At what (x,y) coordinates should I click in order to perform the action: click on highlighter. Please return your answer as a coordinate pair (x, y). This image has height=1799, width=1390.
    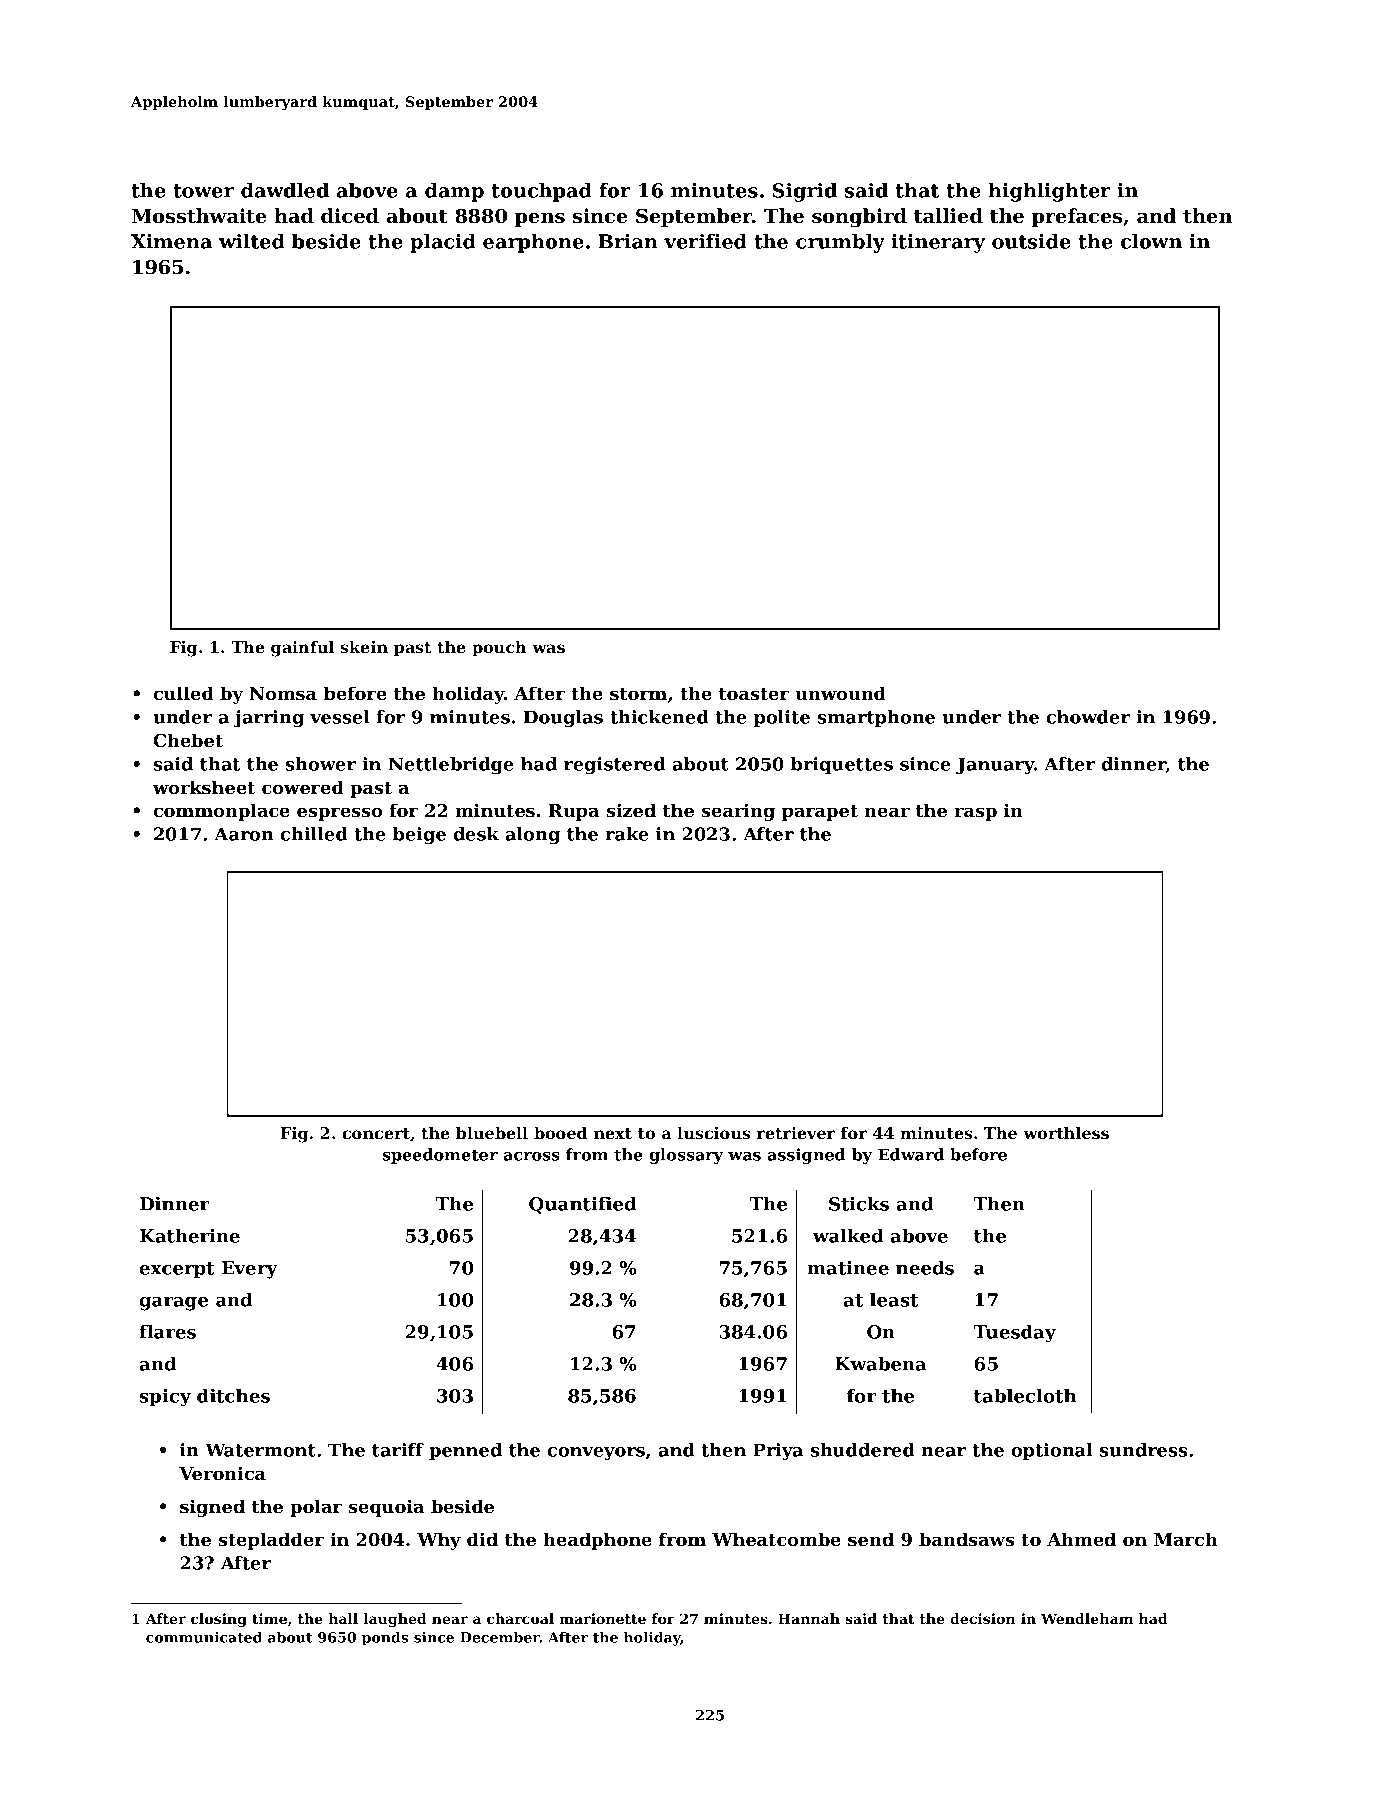
    Looking at the image, I should click on (1049, 192).
